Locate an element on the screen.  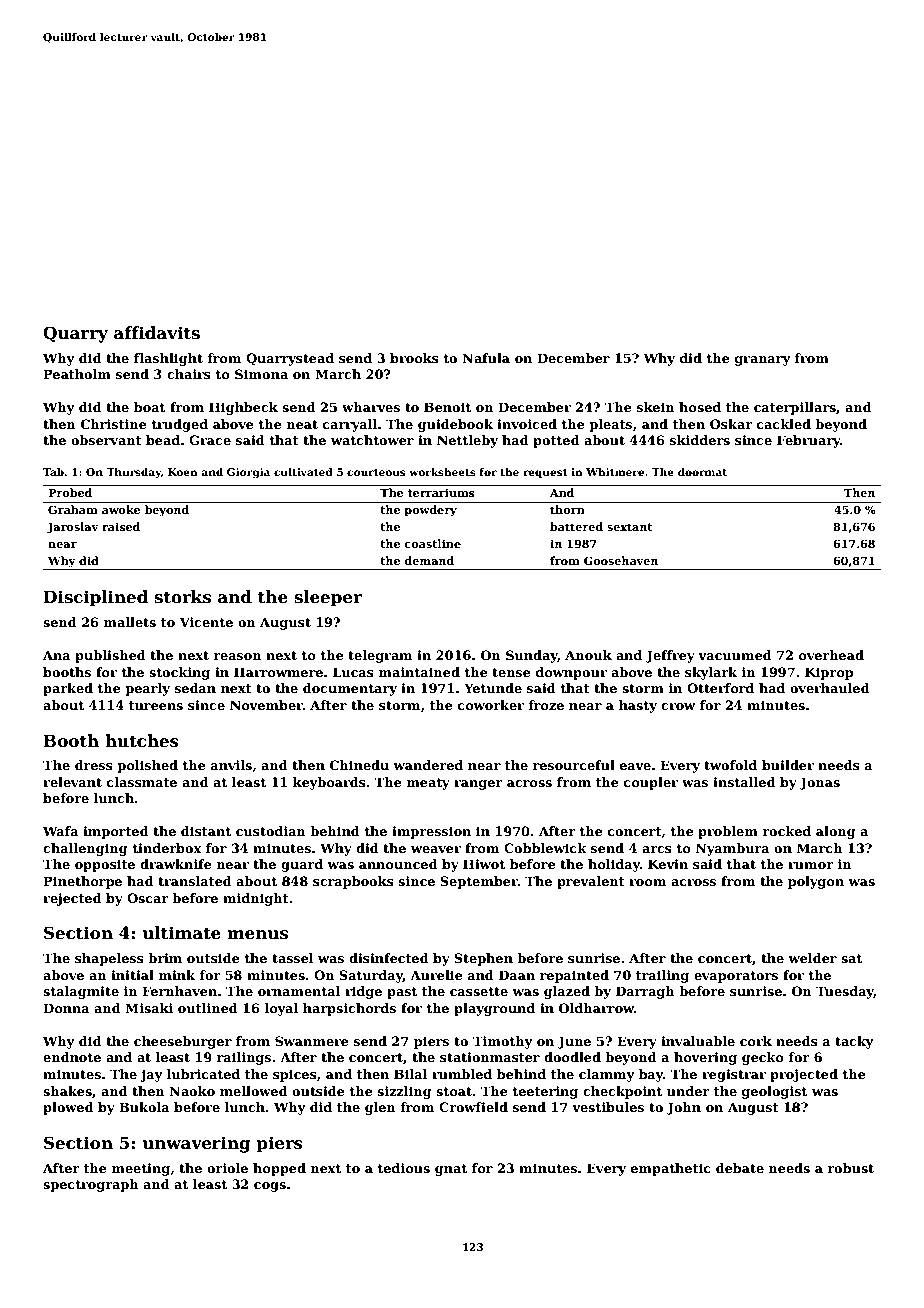
Bukola is located at coordinates (144, 1107).
